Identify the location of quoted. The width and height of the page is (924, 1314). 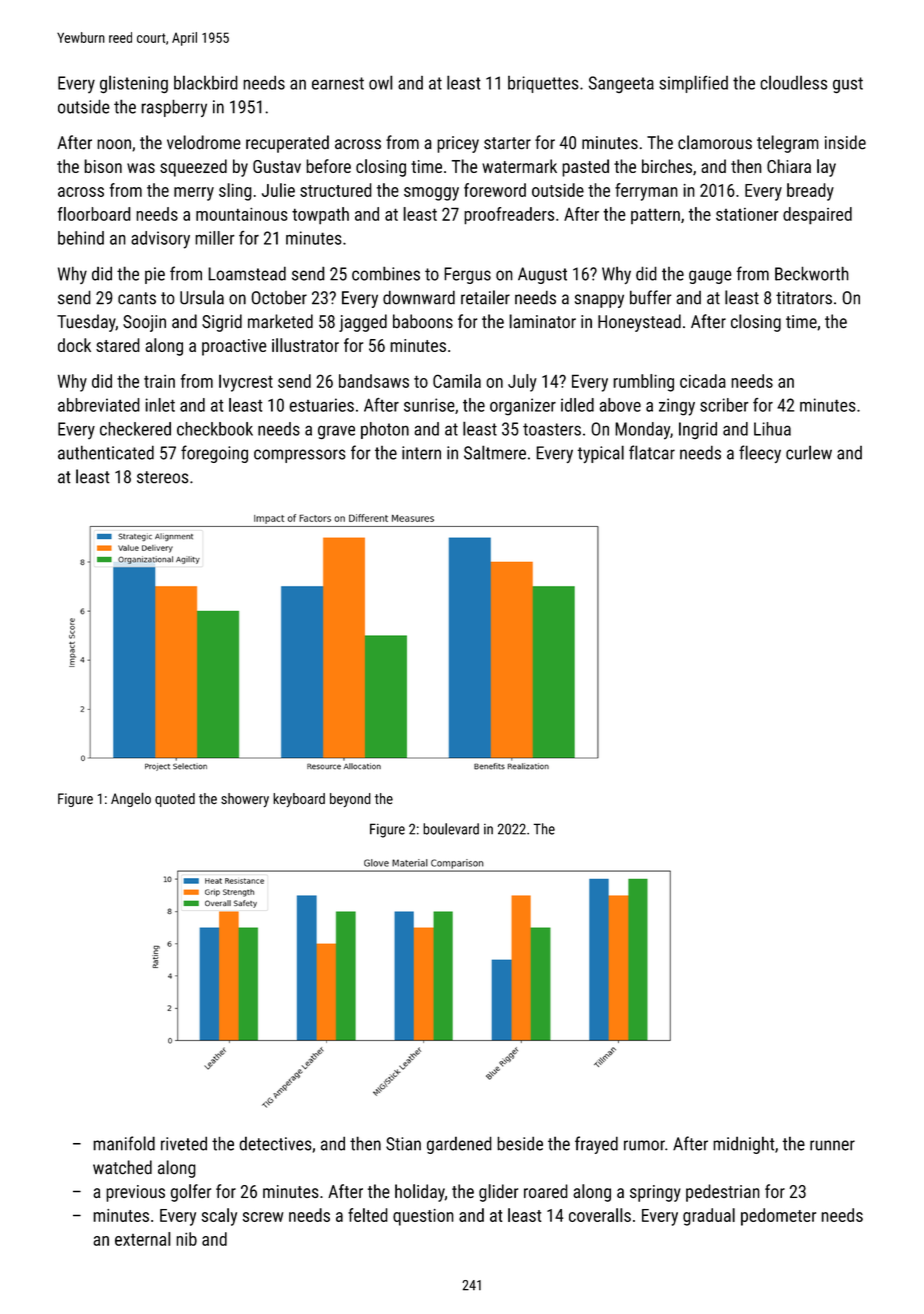
(175, 800).
